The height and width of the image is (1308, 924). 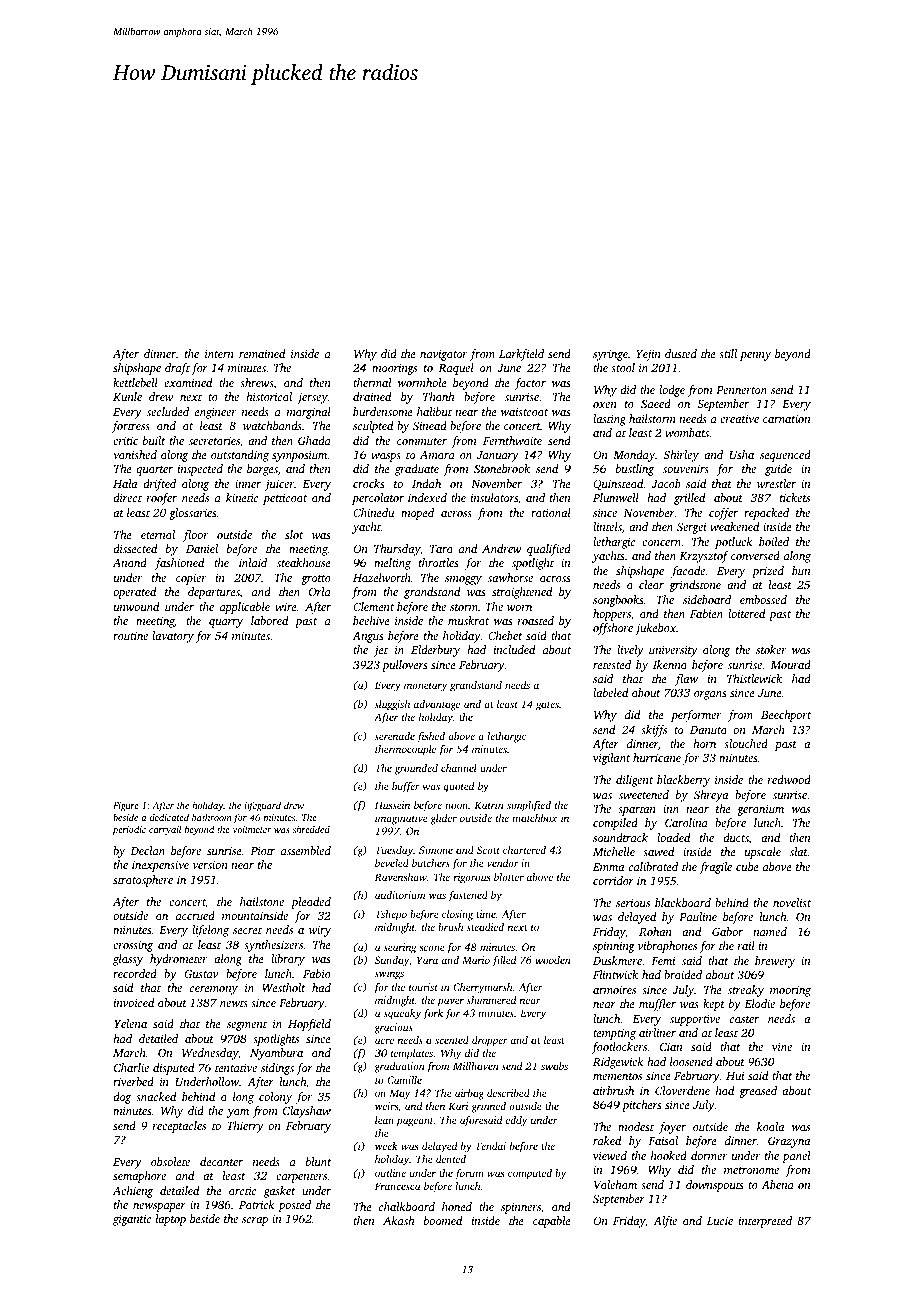 I want to click on Simone, so click(x=436, y=850).
